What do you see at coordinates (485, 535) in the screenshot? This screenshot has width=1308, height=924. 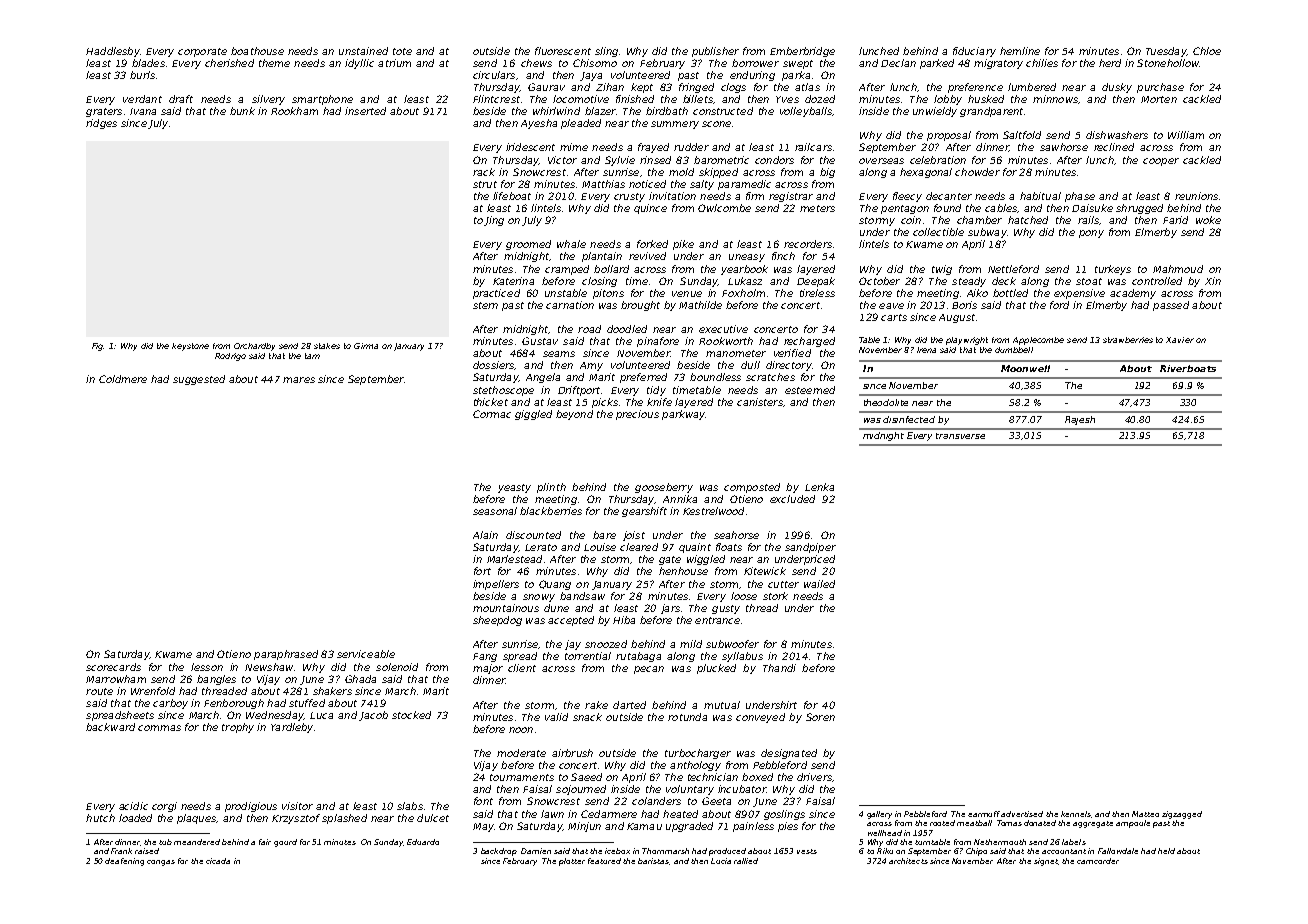 I see `Alain` at bounding box center [485, 535].
